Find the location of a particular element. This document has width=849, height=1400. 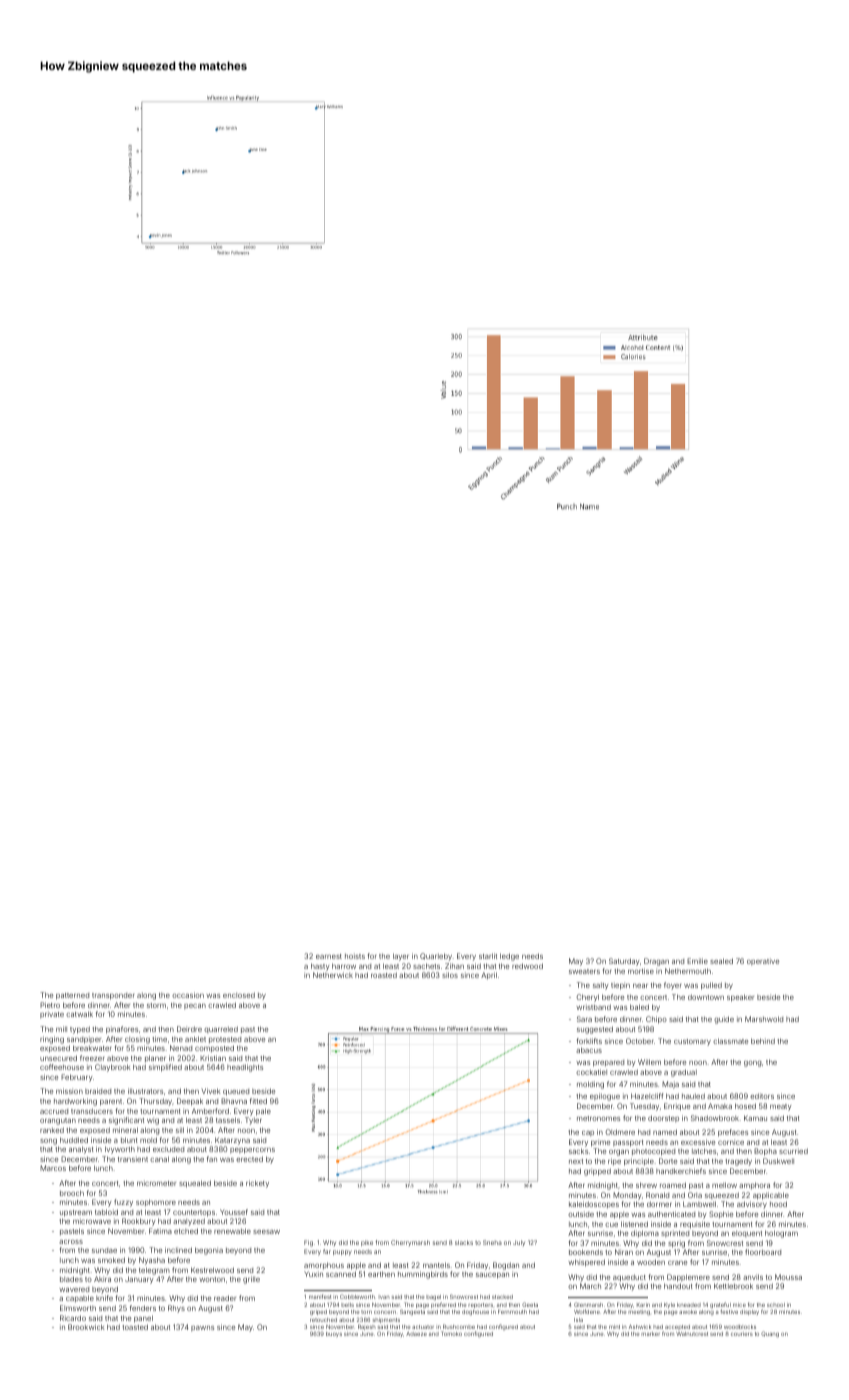

operative is located at coordinates (763, 961).
